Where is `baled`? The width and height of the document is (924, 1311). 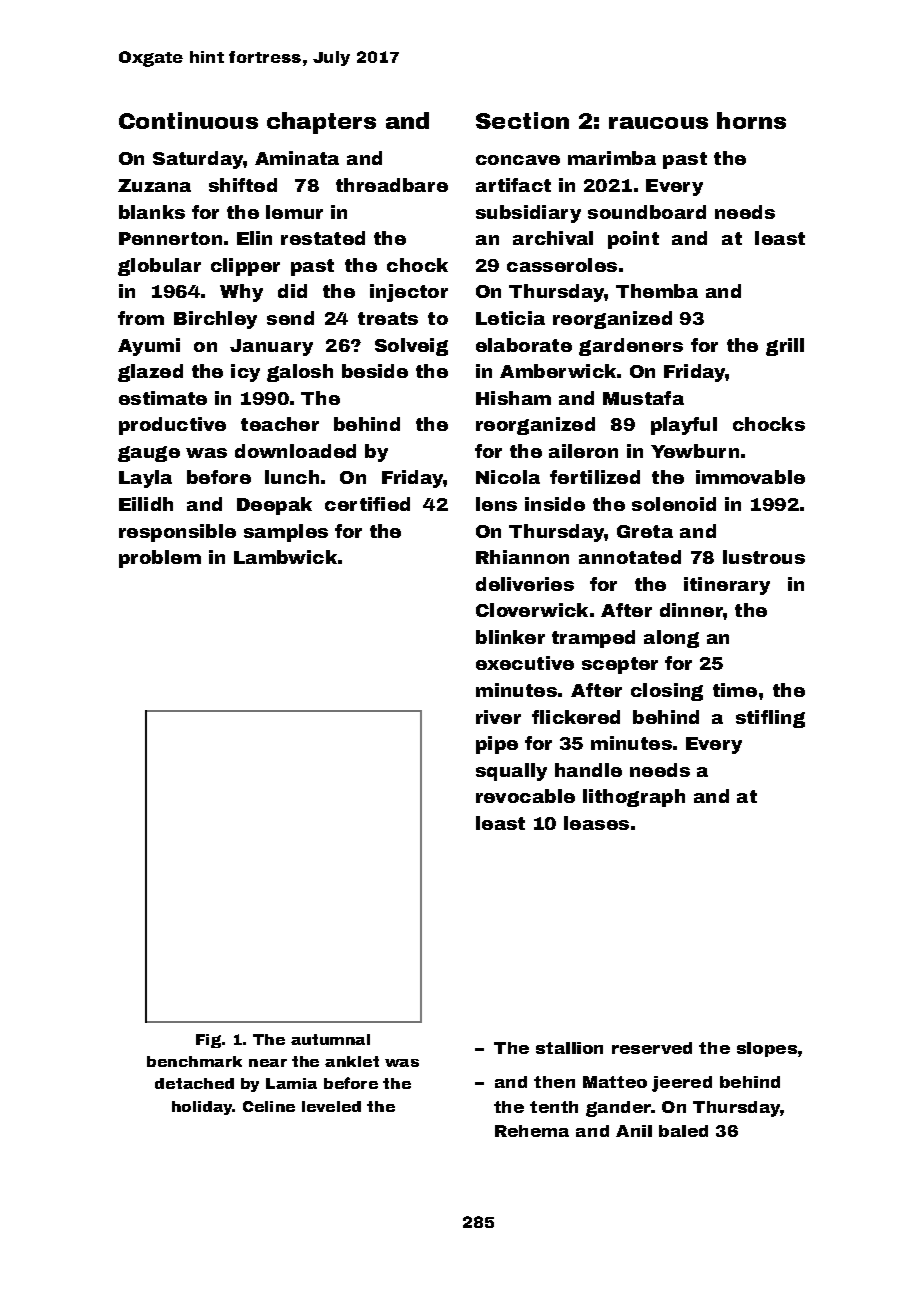 baled is located at coordinates (683, 1131).
